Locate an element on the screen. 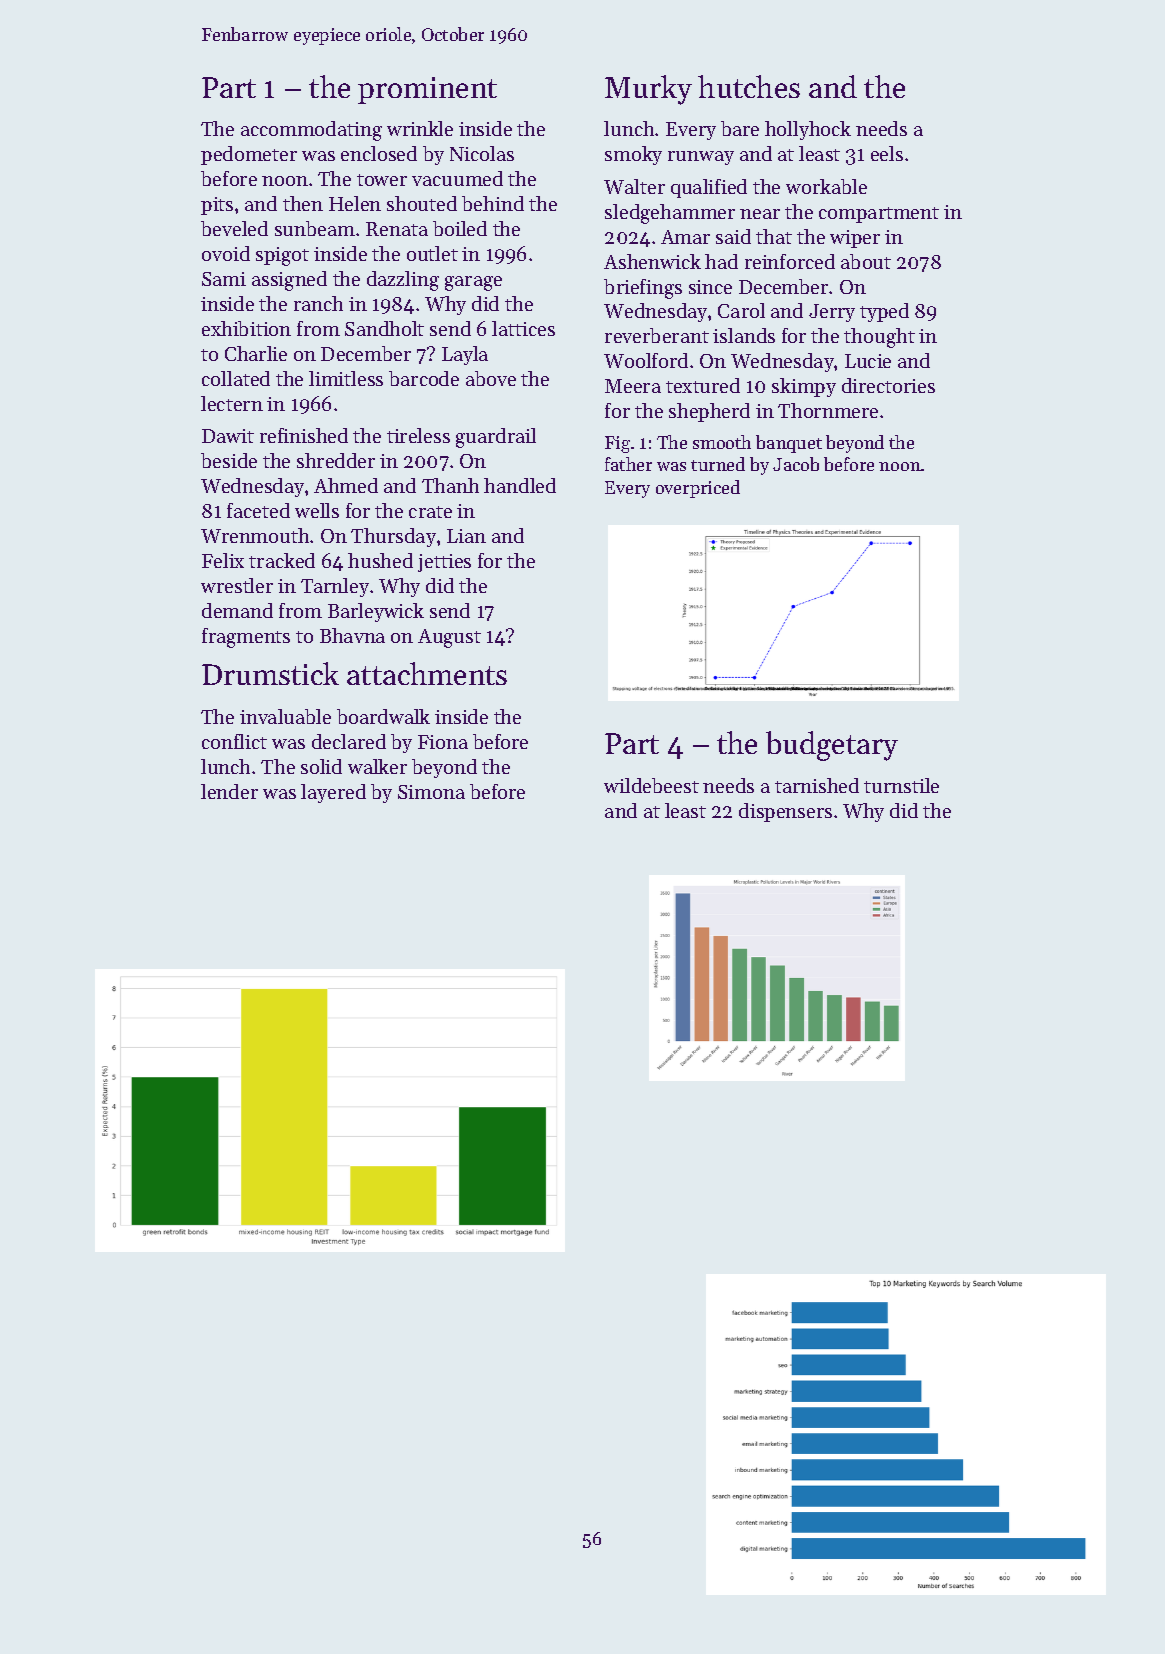 The image size is (1165, 1654). lender is located at coordinates (229, 791).
